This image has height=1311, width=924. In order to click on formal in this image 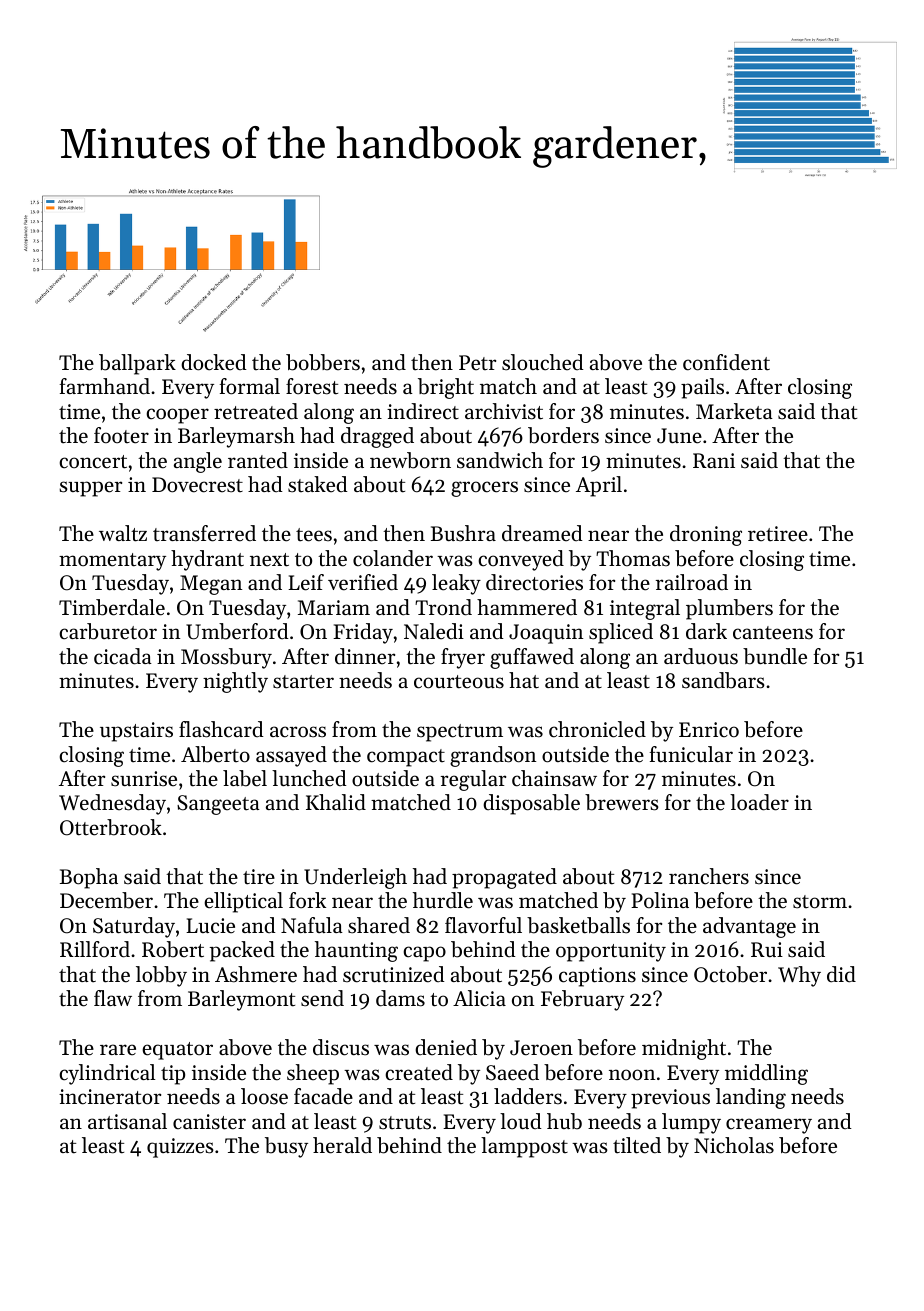, I will do `click(250, 386)`.
